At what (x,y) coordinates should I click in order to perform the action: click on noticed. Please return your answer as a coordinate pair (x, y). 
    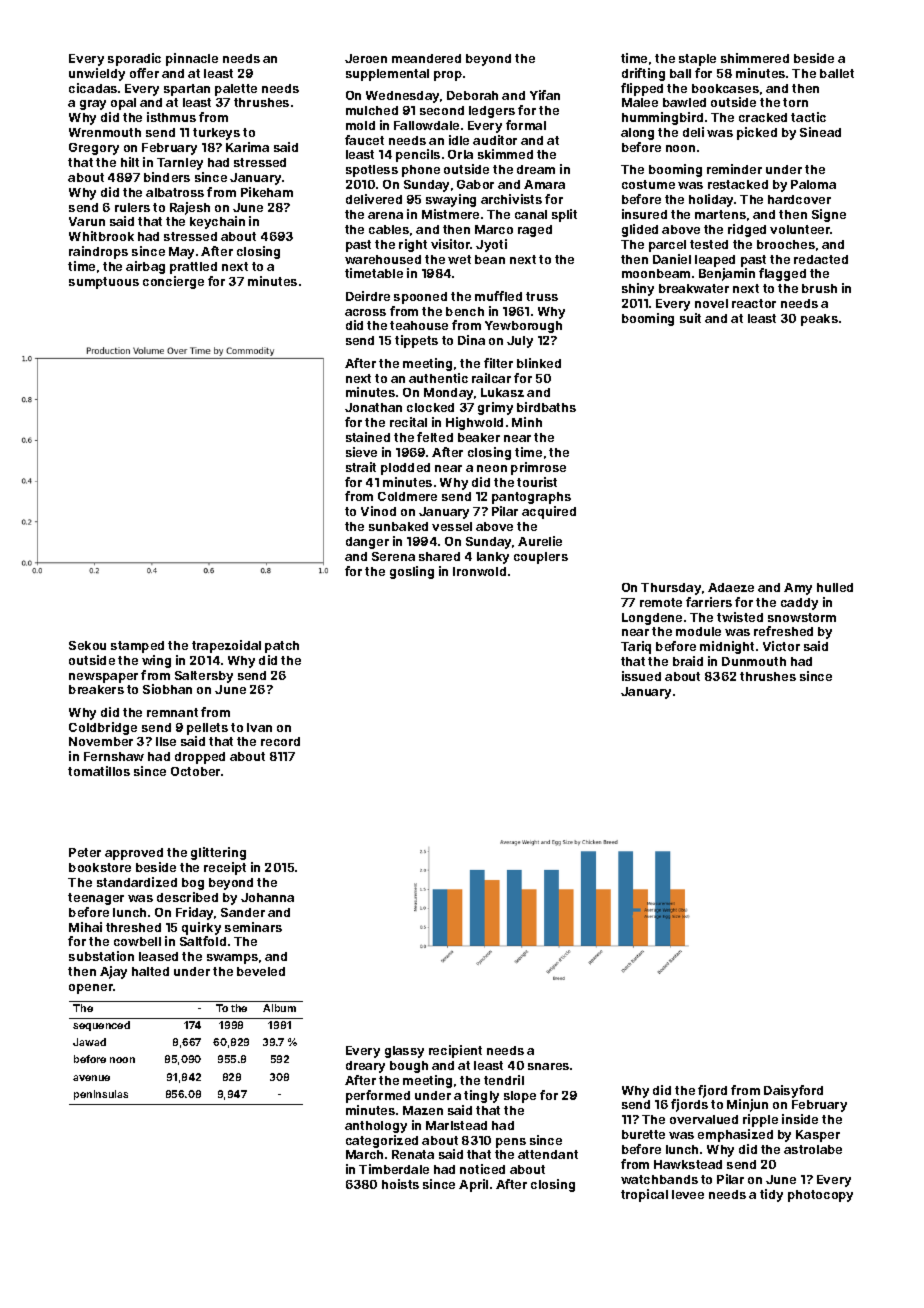
    Looking at the image, I should click on (482, 1169).
